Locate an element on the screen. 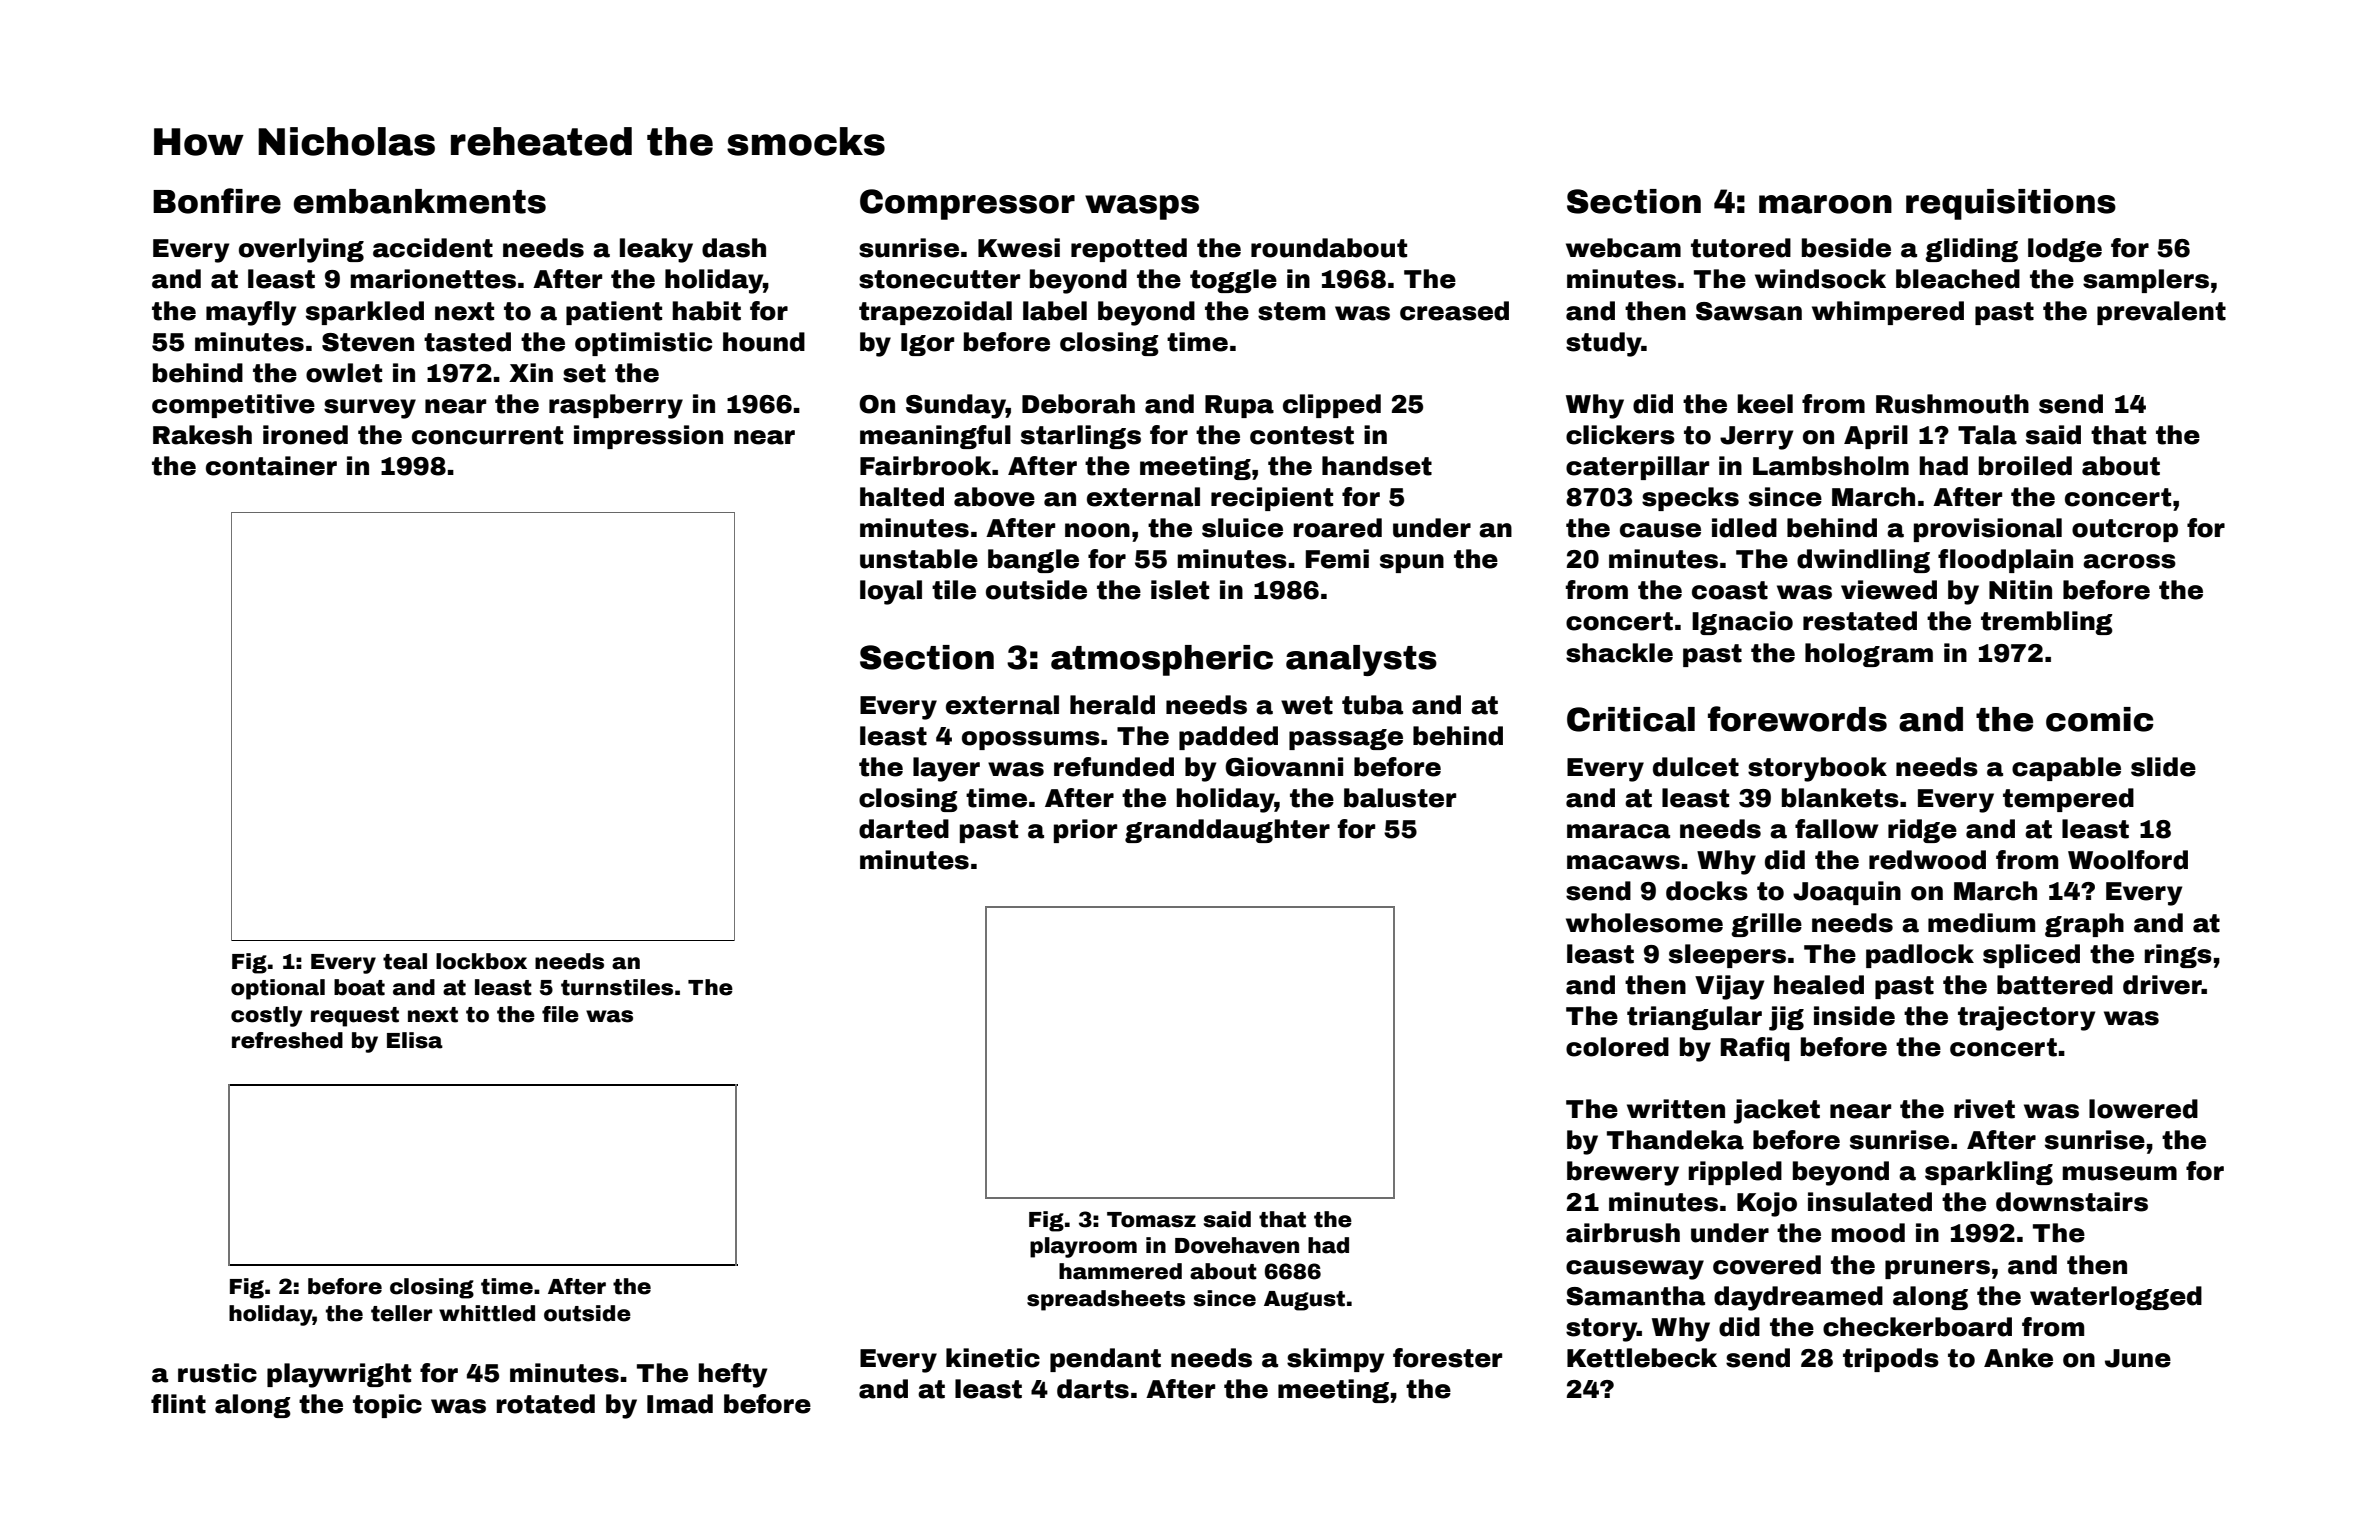  Tomasz is located at coordinates (1151, 1220).
